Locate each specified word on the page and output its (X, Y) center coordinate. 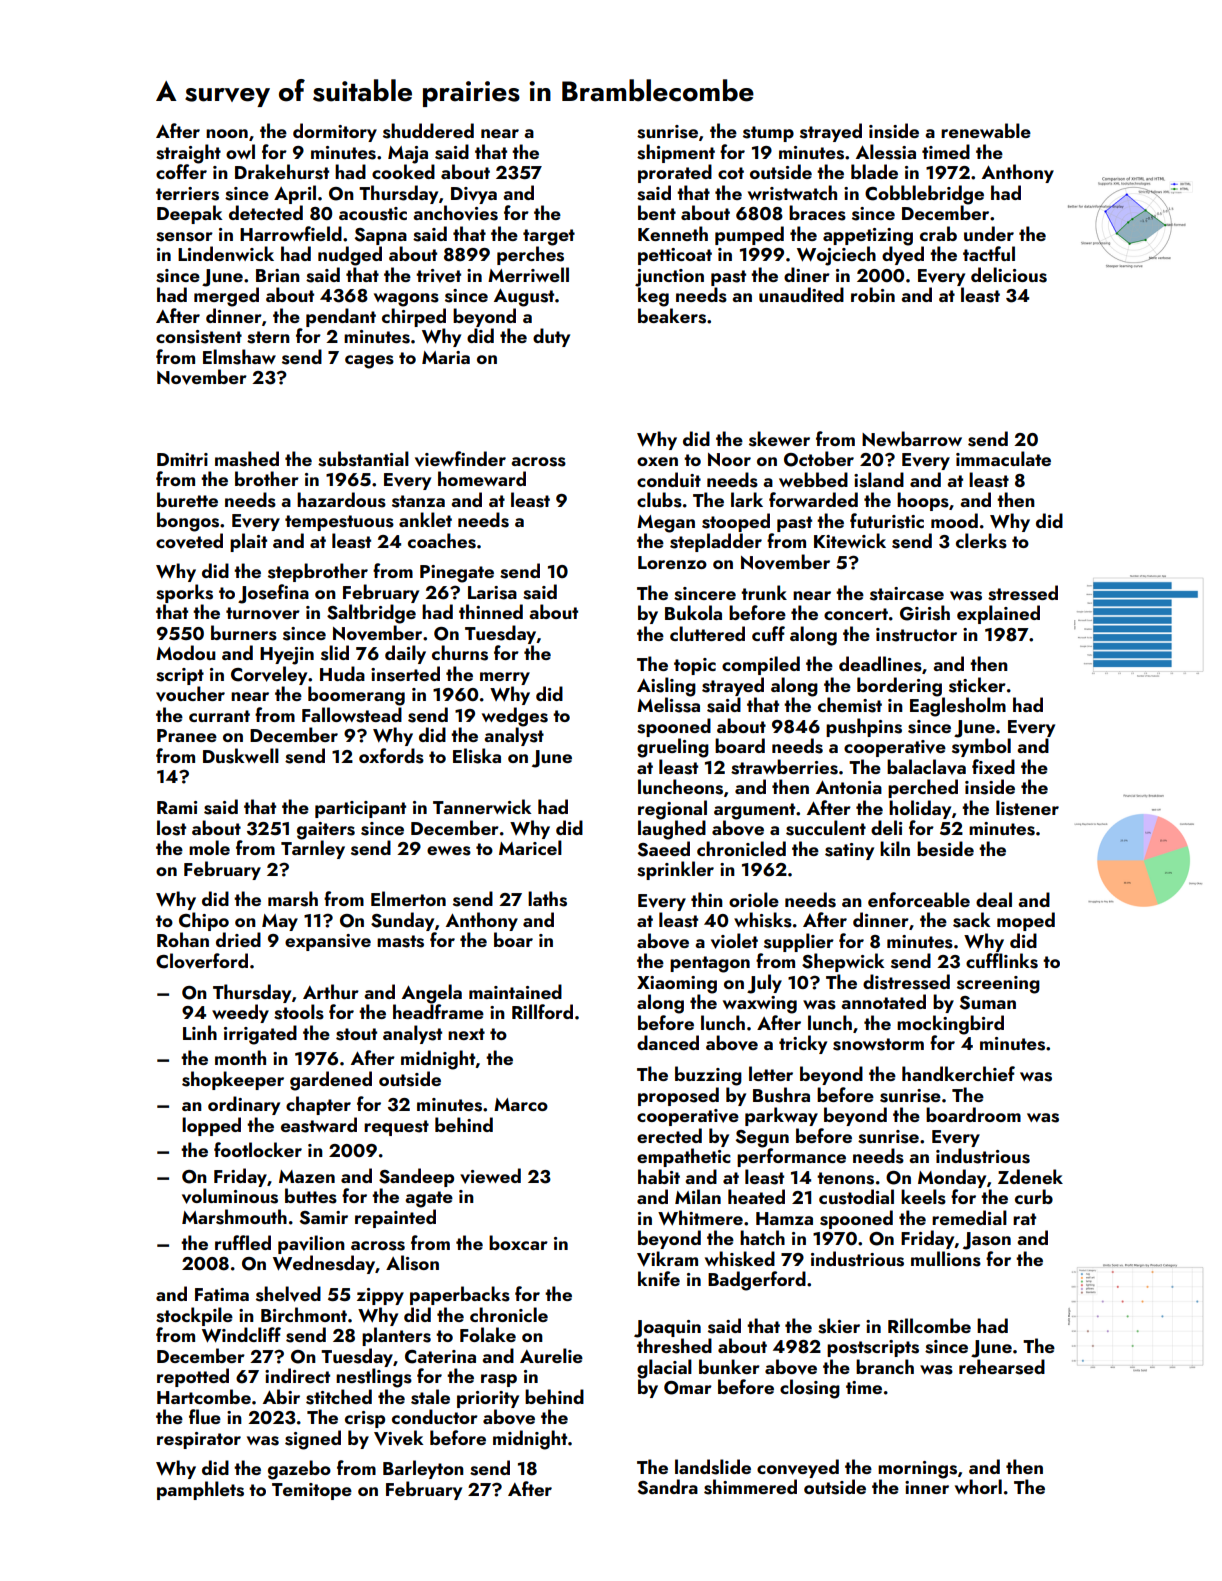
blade (874, 171)
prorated (675, 173)
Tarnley (313, 849)
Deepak (190, 214)
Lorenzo (672, 562)
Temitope (312, 1491)
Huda (342, 673)
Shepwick (843, 962)
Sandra (668, 1487)
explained (998, 614)
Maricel (530, 847)
